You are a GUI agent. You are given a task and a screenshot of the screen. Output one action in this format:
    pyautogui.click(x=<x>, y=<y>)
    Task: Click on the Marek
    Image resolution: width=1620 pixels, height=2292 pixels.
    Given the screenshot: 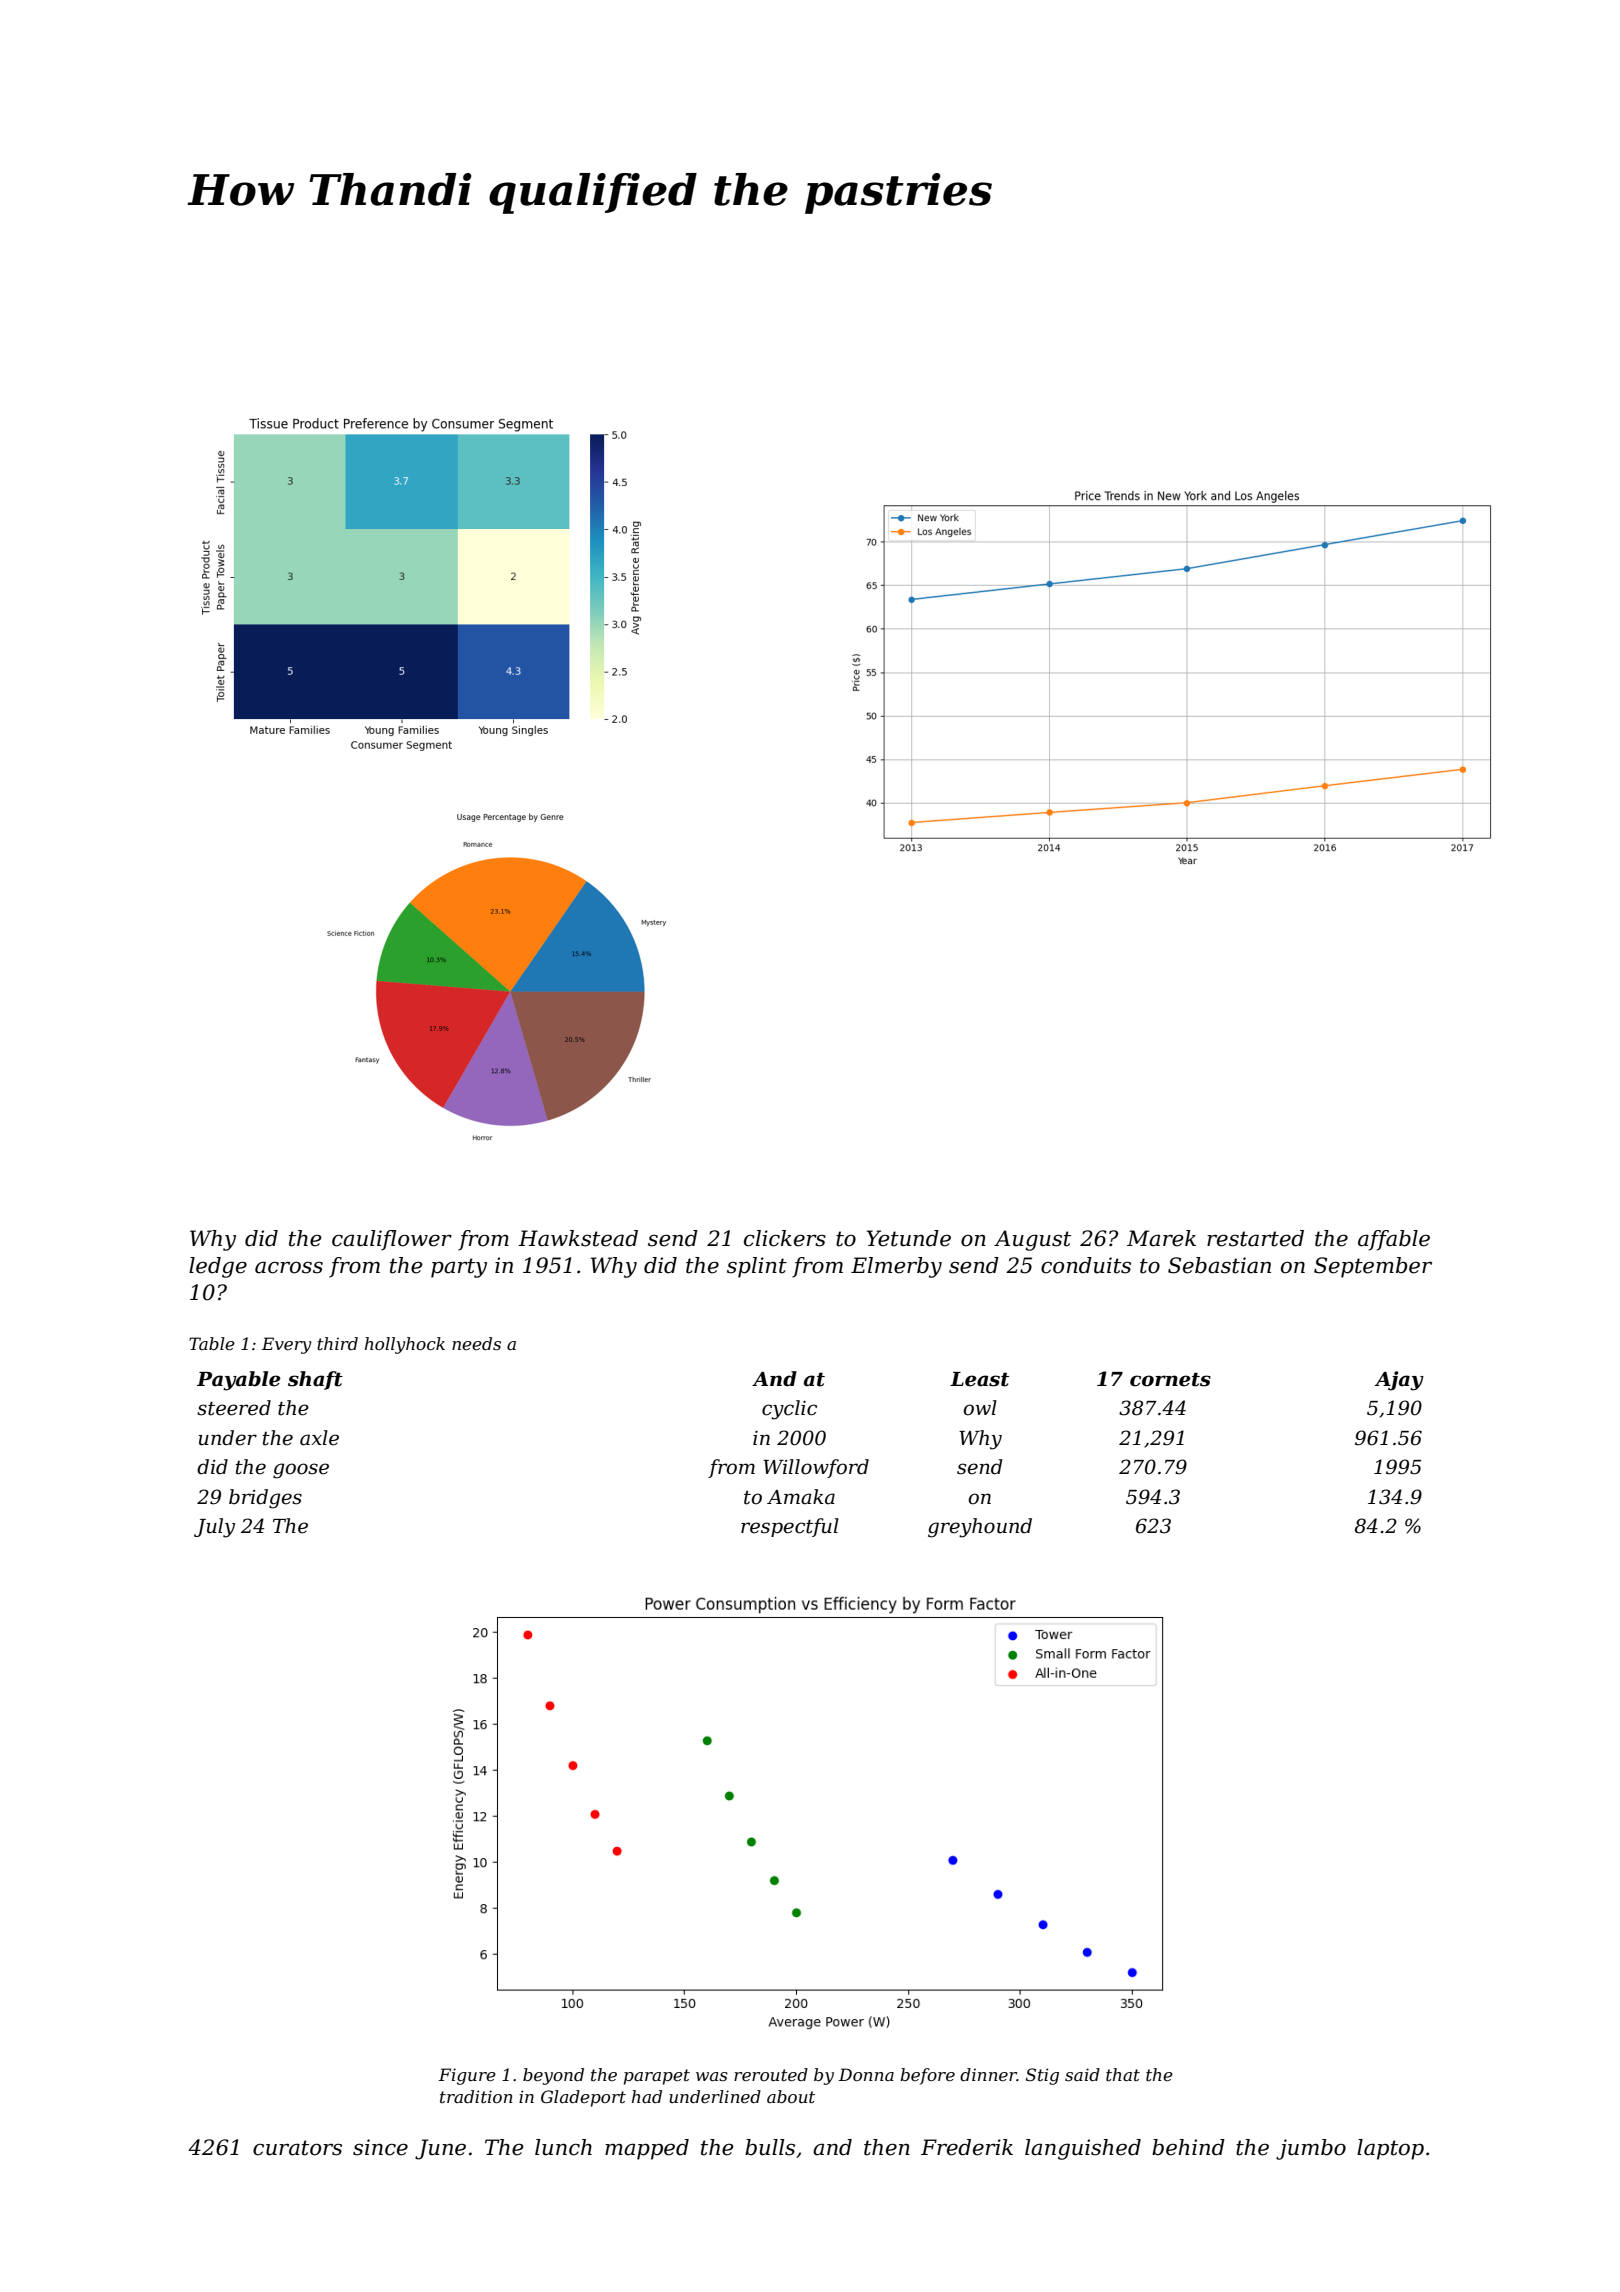 What is the action you would take?
    pyautogui.click(x=1161, y=1238)
